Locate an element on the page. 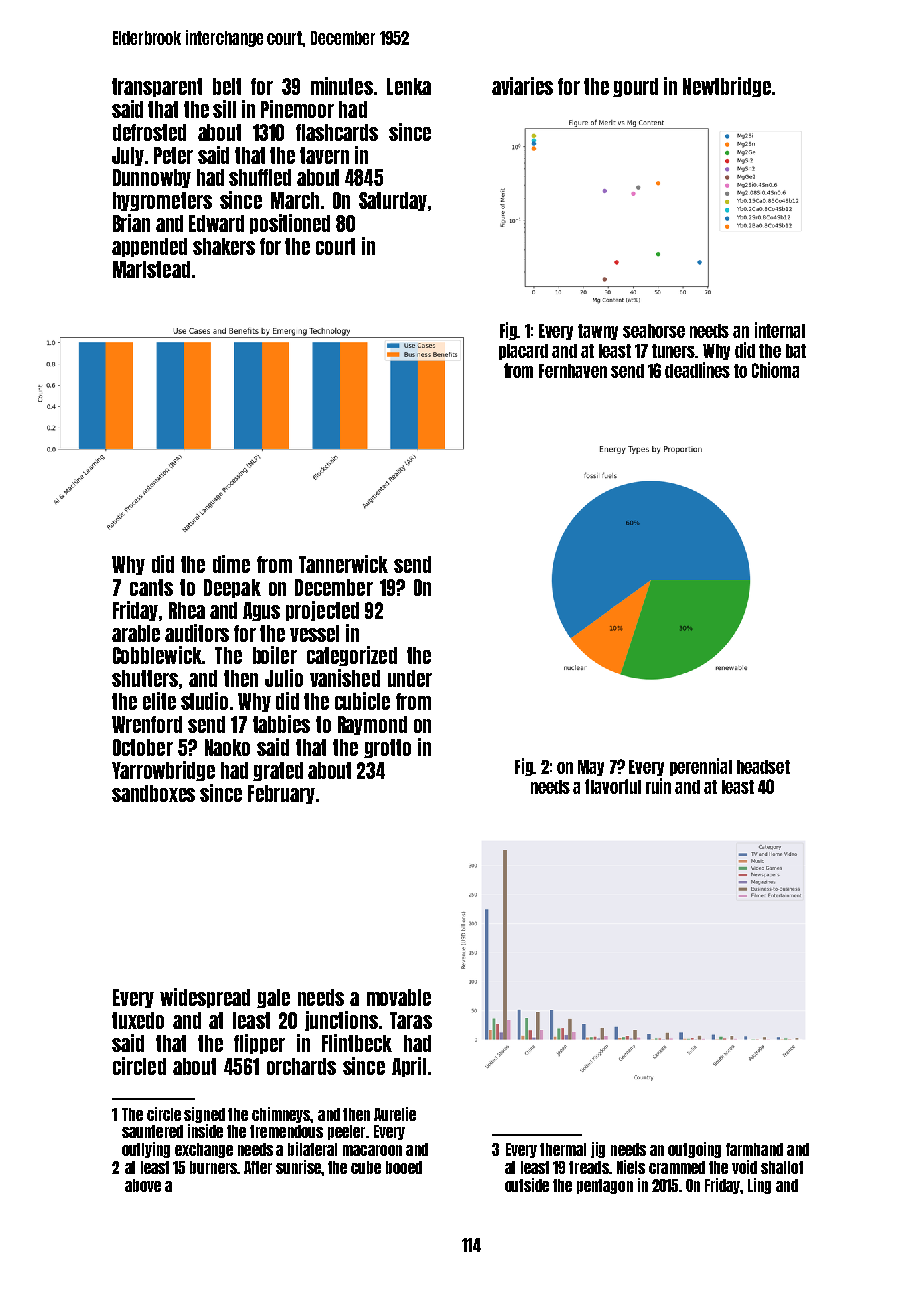 Image resolution: width=924 pixels, height=1311 pixels. transparent is located at coordinates (157, 87).
